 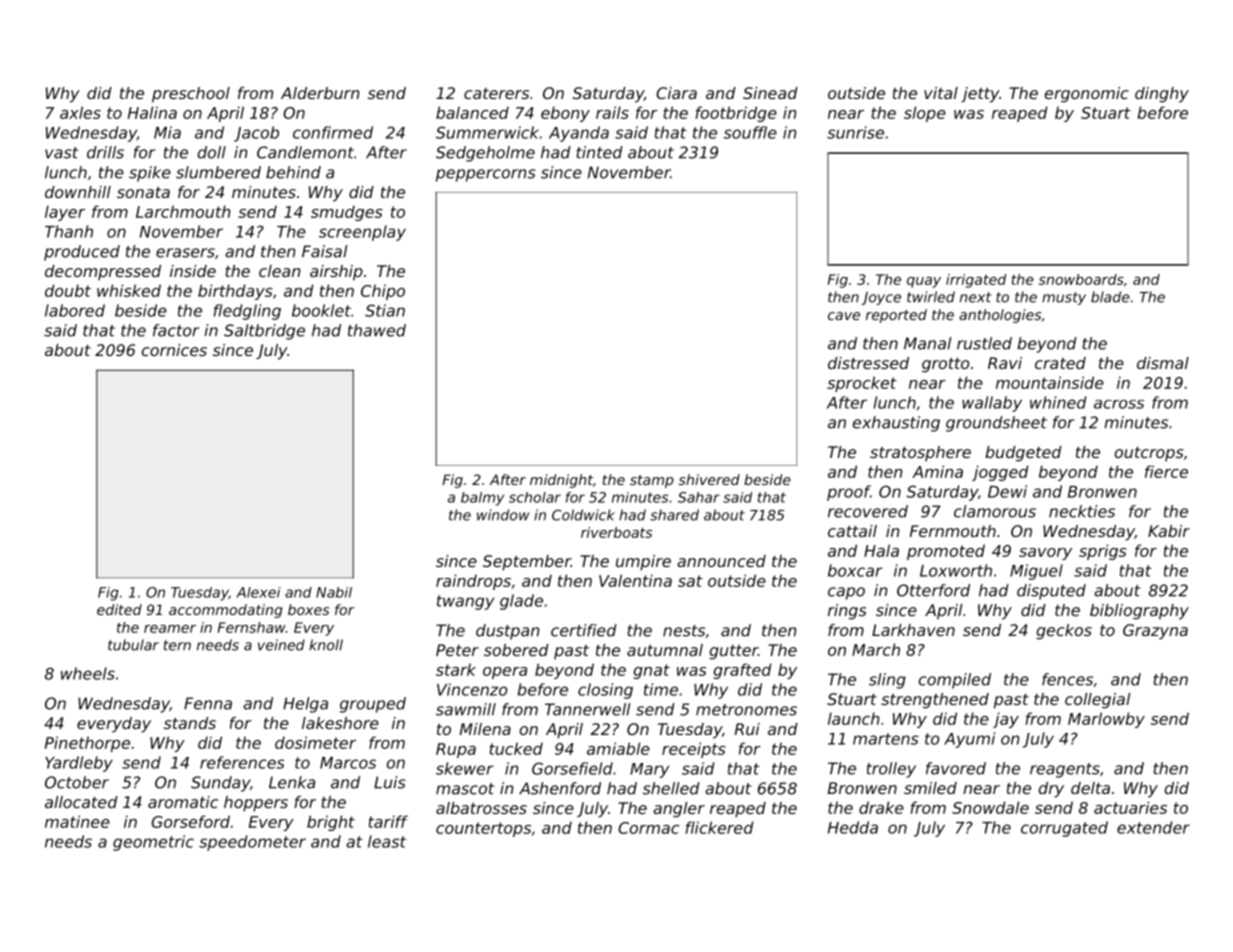 What do you see at coordinates (153, 843) in the screenshot?
I see `geometric` at bounding box center [153, 843].
